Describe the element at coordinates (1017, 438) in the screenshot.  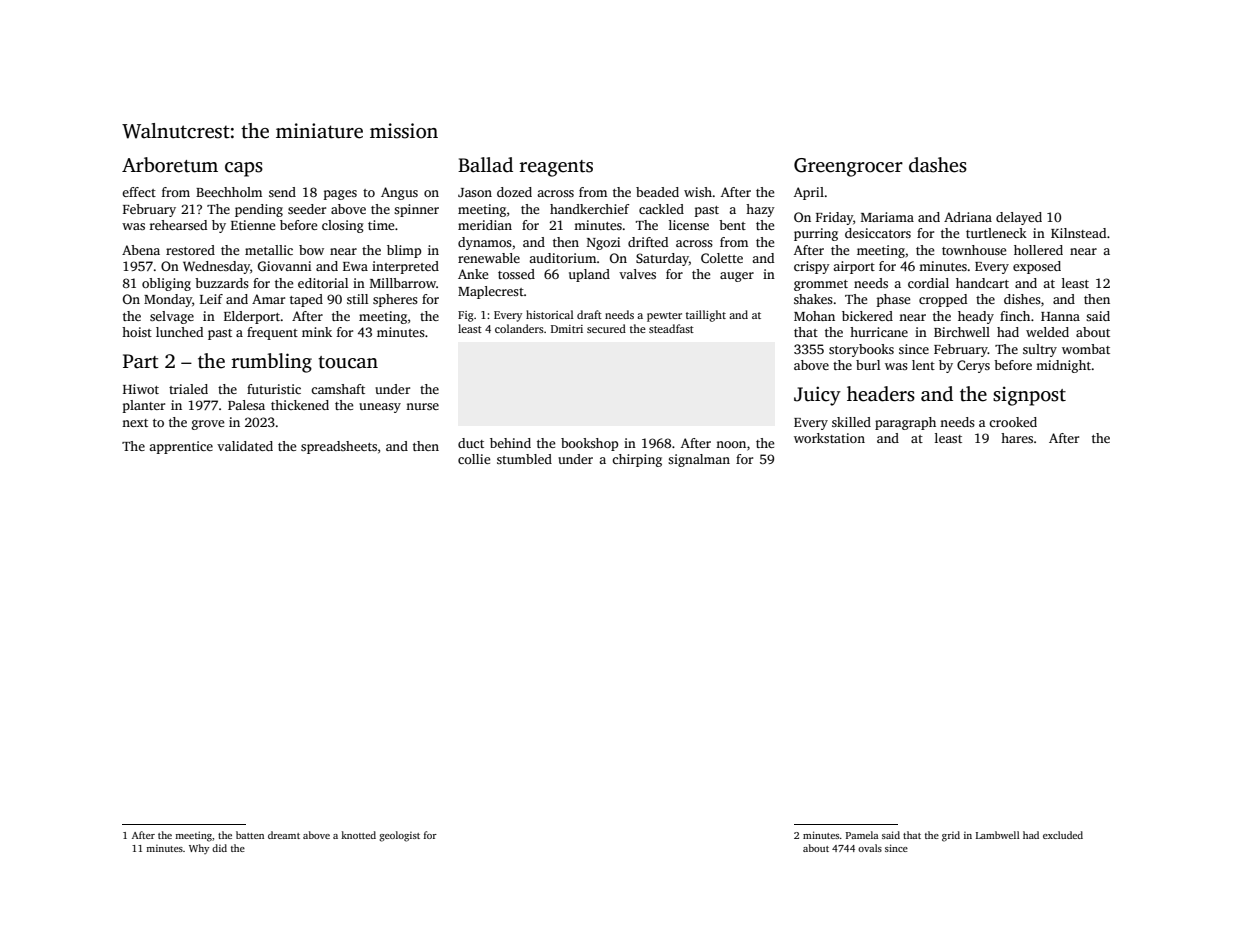
I see `hares` at that location.
